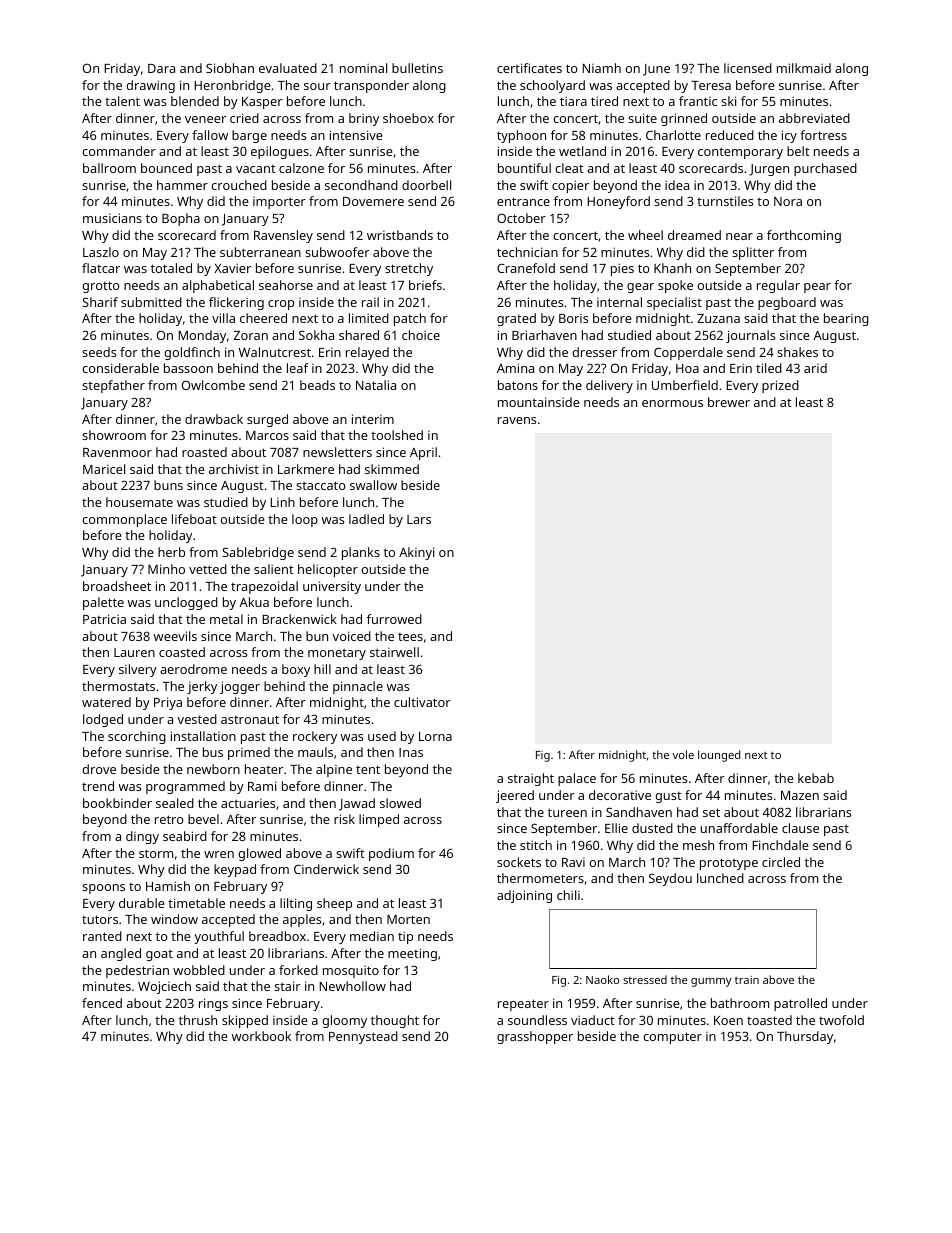 The width and height of the document is (952, 1233). Describe the element at coordinates (748, 68) in the document. I see `licensed` at that location.
